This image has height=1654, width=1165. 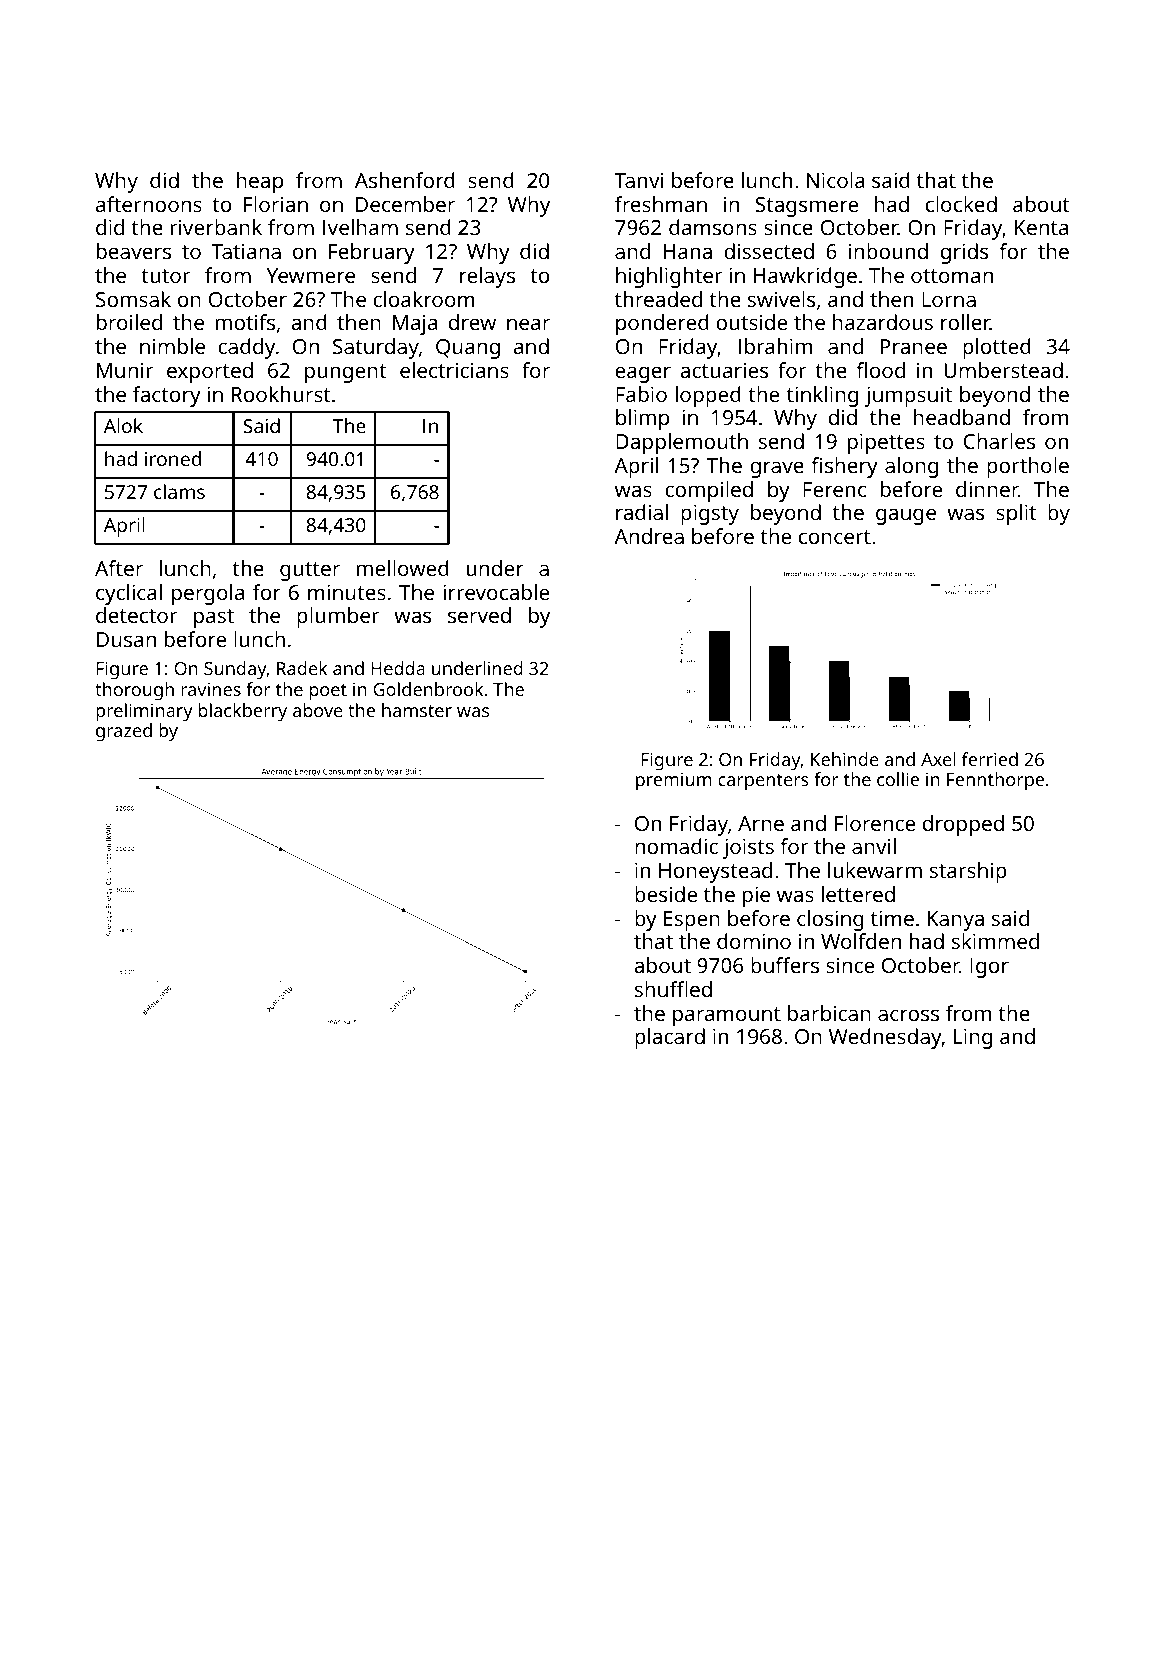 What do you see at coordinates (999, 441) in the image?
I see `Charles` at bounding box center [999, 441].
